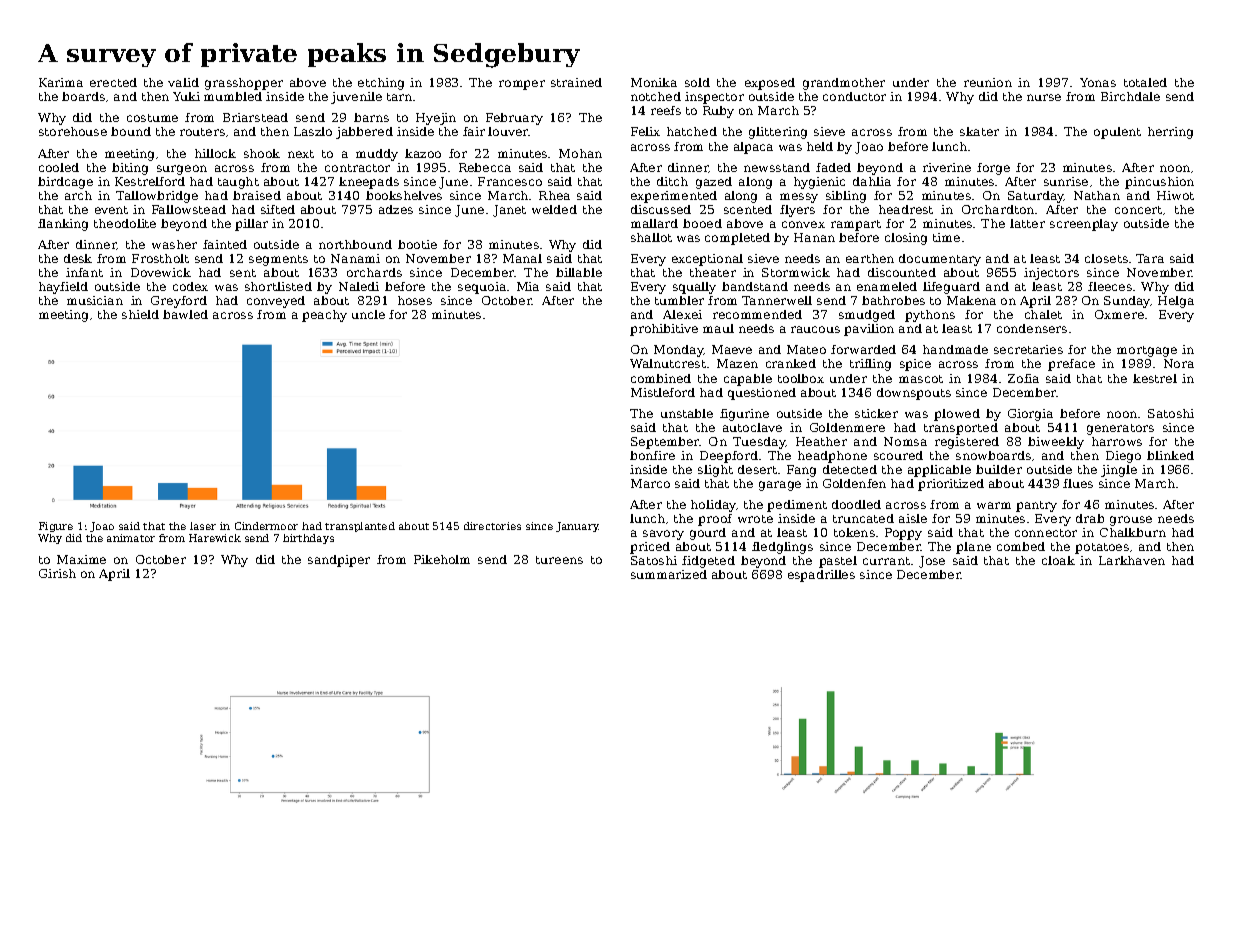 This screenshot has width=1233, height=952. What do you see at coordinates (661, 378) in the screenshot?
I see `combined` at bounding box center [661, 378].
